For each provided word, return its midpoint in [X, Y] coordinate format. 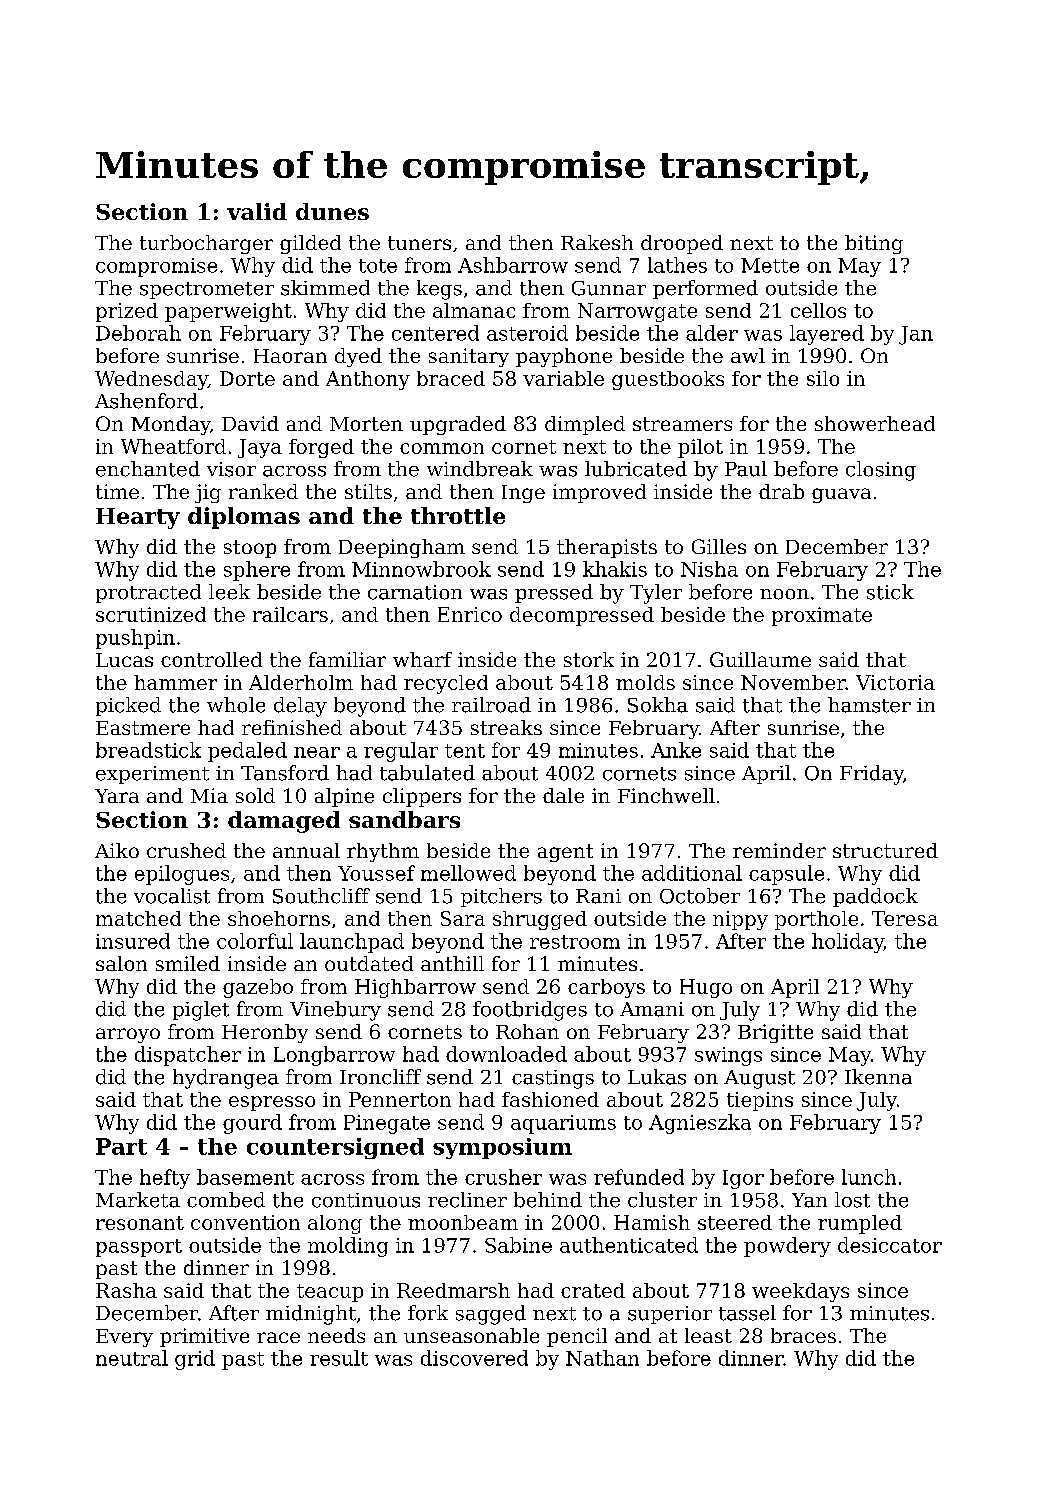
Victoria [895, 682]
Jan [916, 335]
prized [127, 312]
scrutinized [151, 614]
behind [548, 1200]
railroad [491, 705]
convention [245, 1222]
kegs [439, 290]
